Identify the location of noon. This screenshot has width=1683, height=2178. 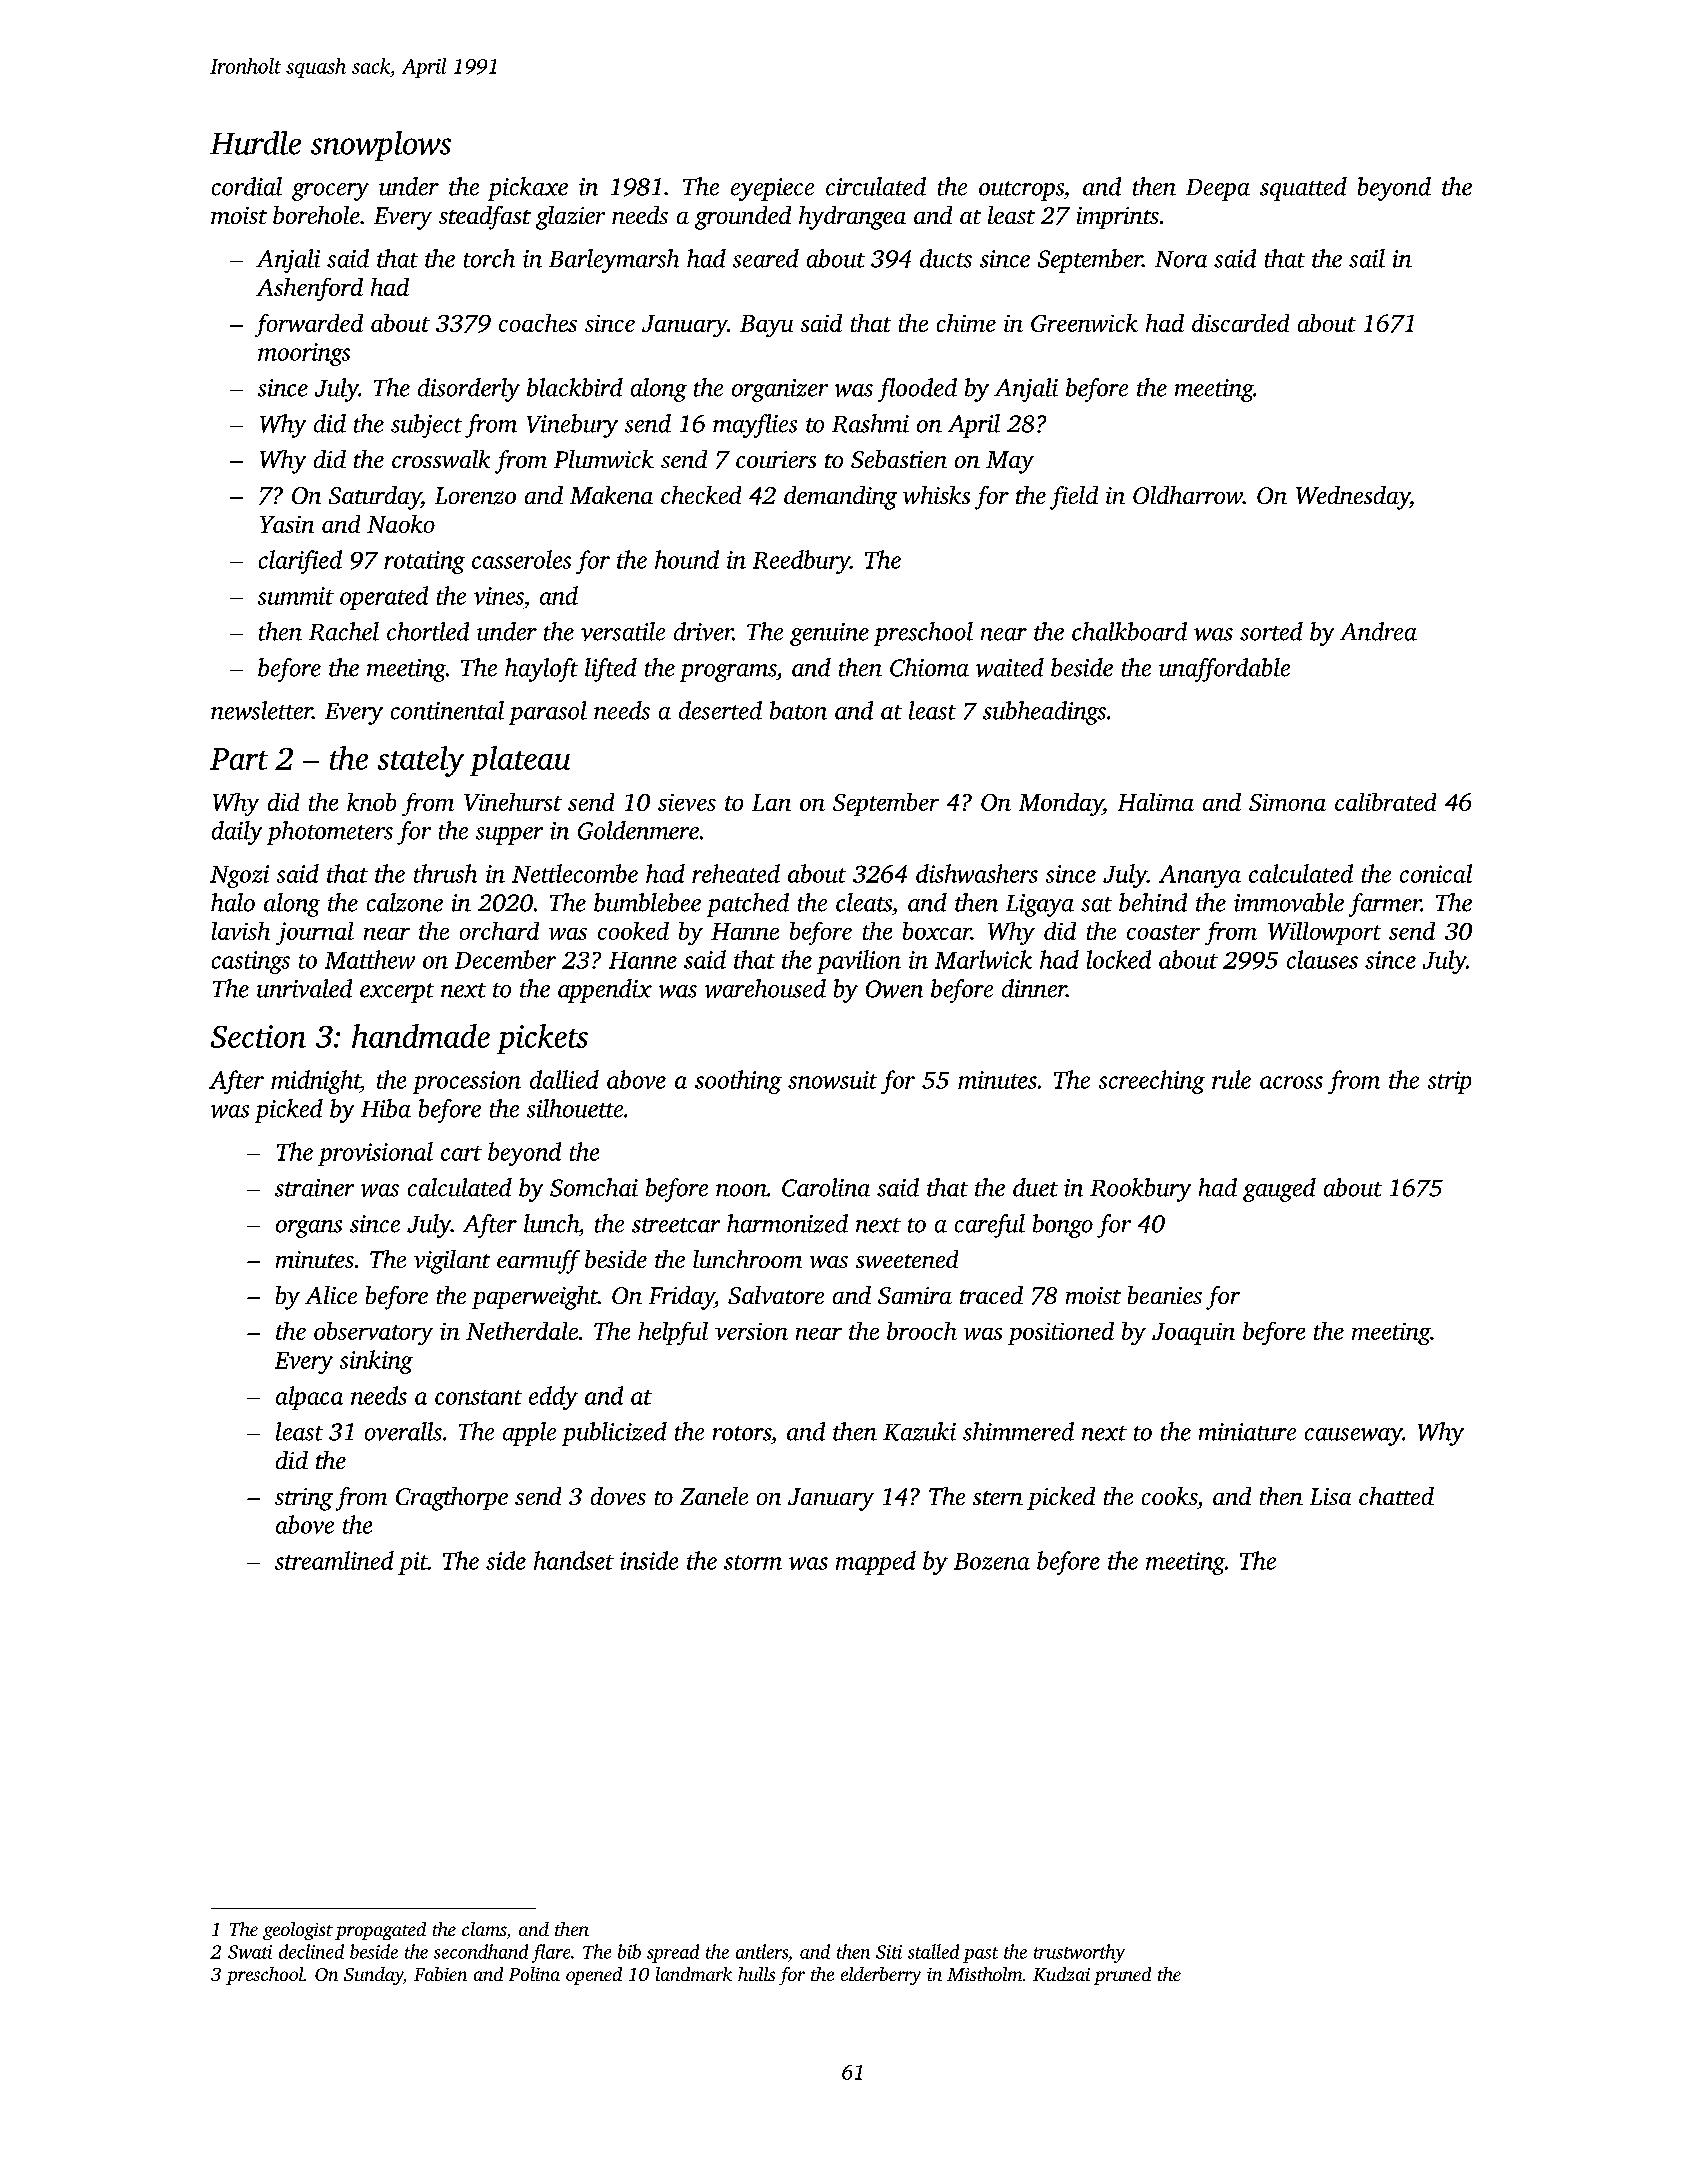
(741, 1190).
